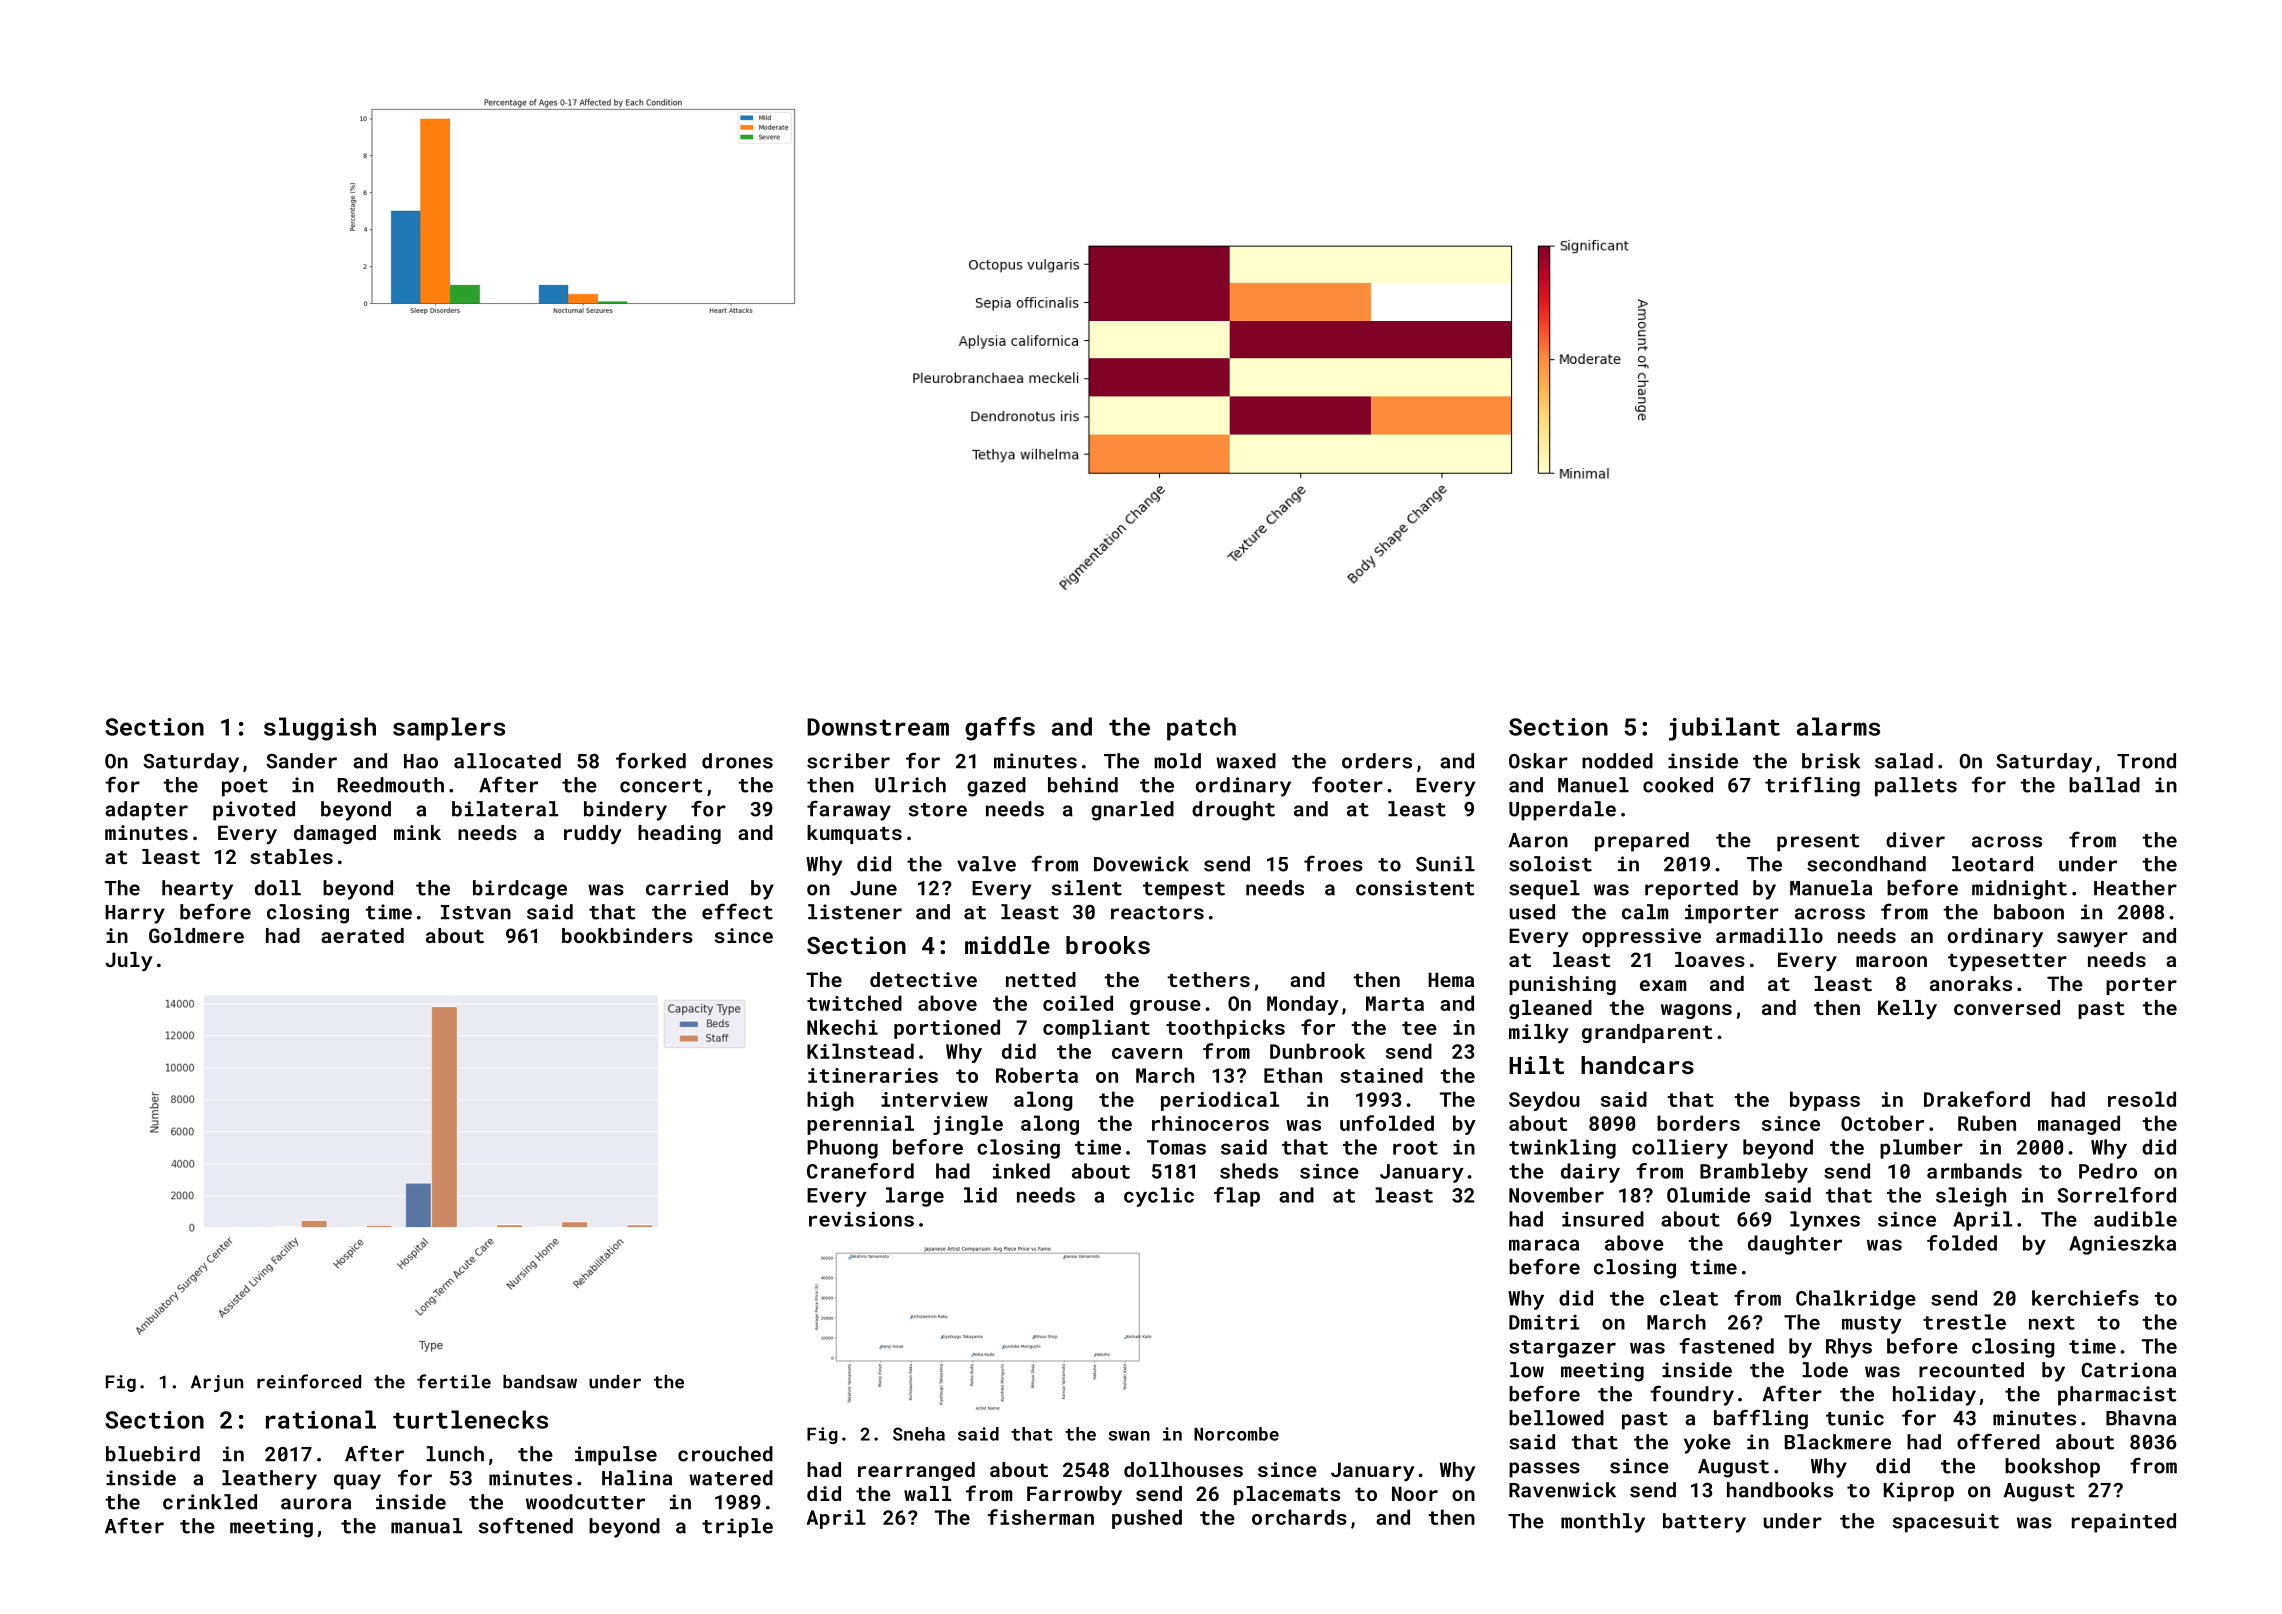 The width and height of the page is (2282, 1614). Describe the element at coordinates (1201, 729) in the page. I see `patch` at that location.
